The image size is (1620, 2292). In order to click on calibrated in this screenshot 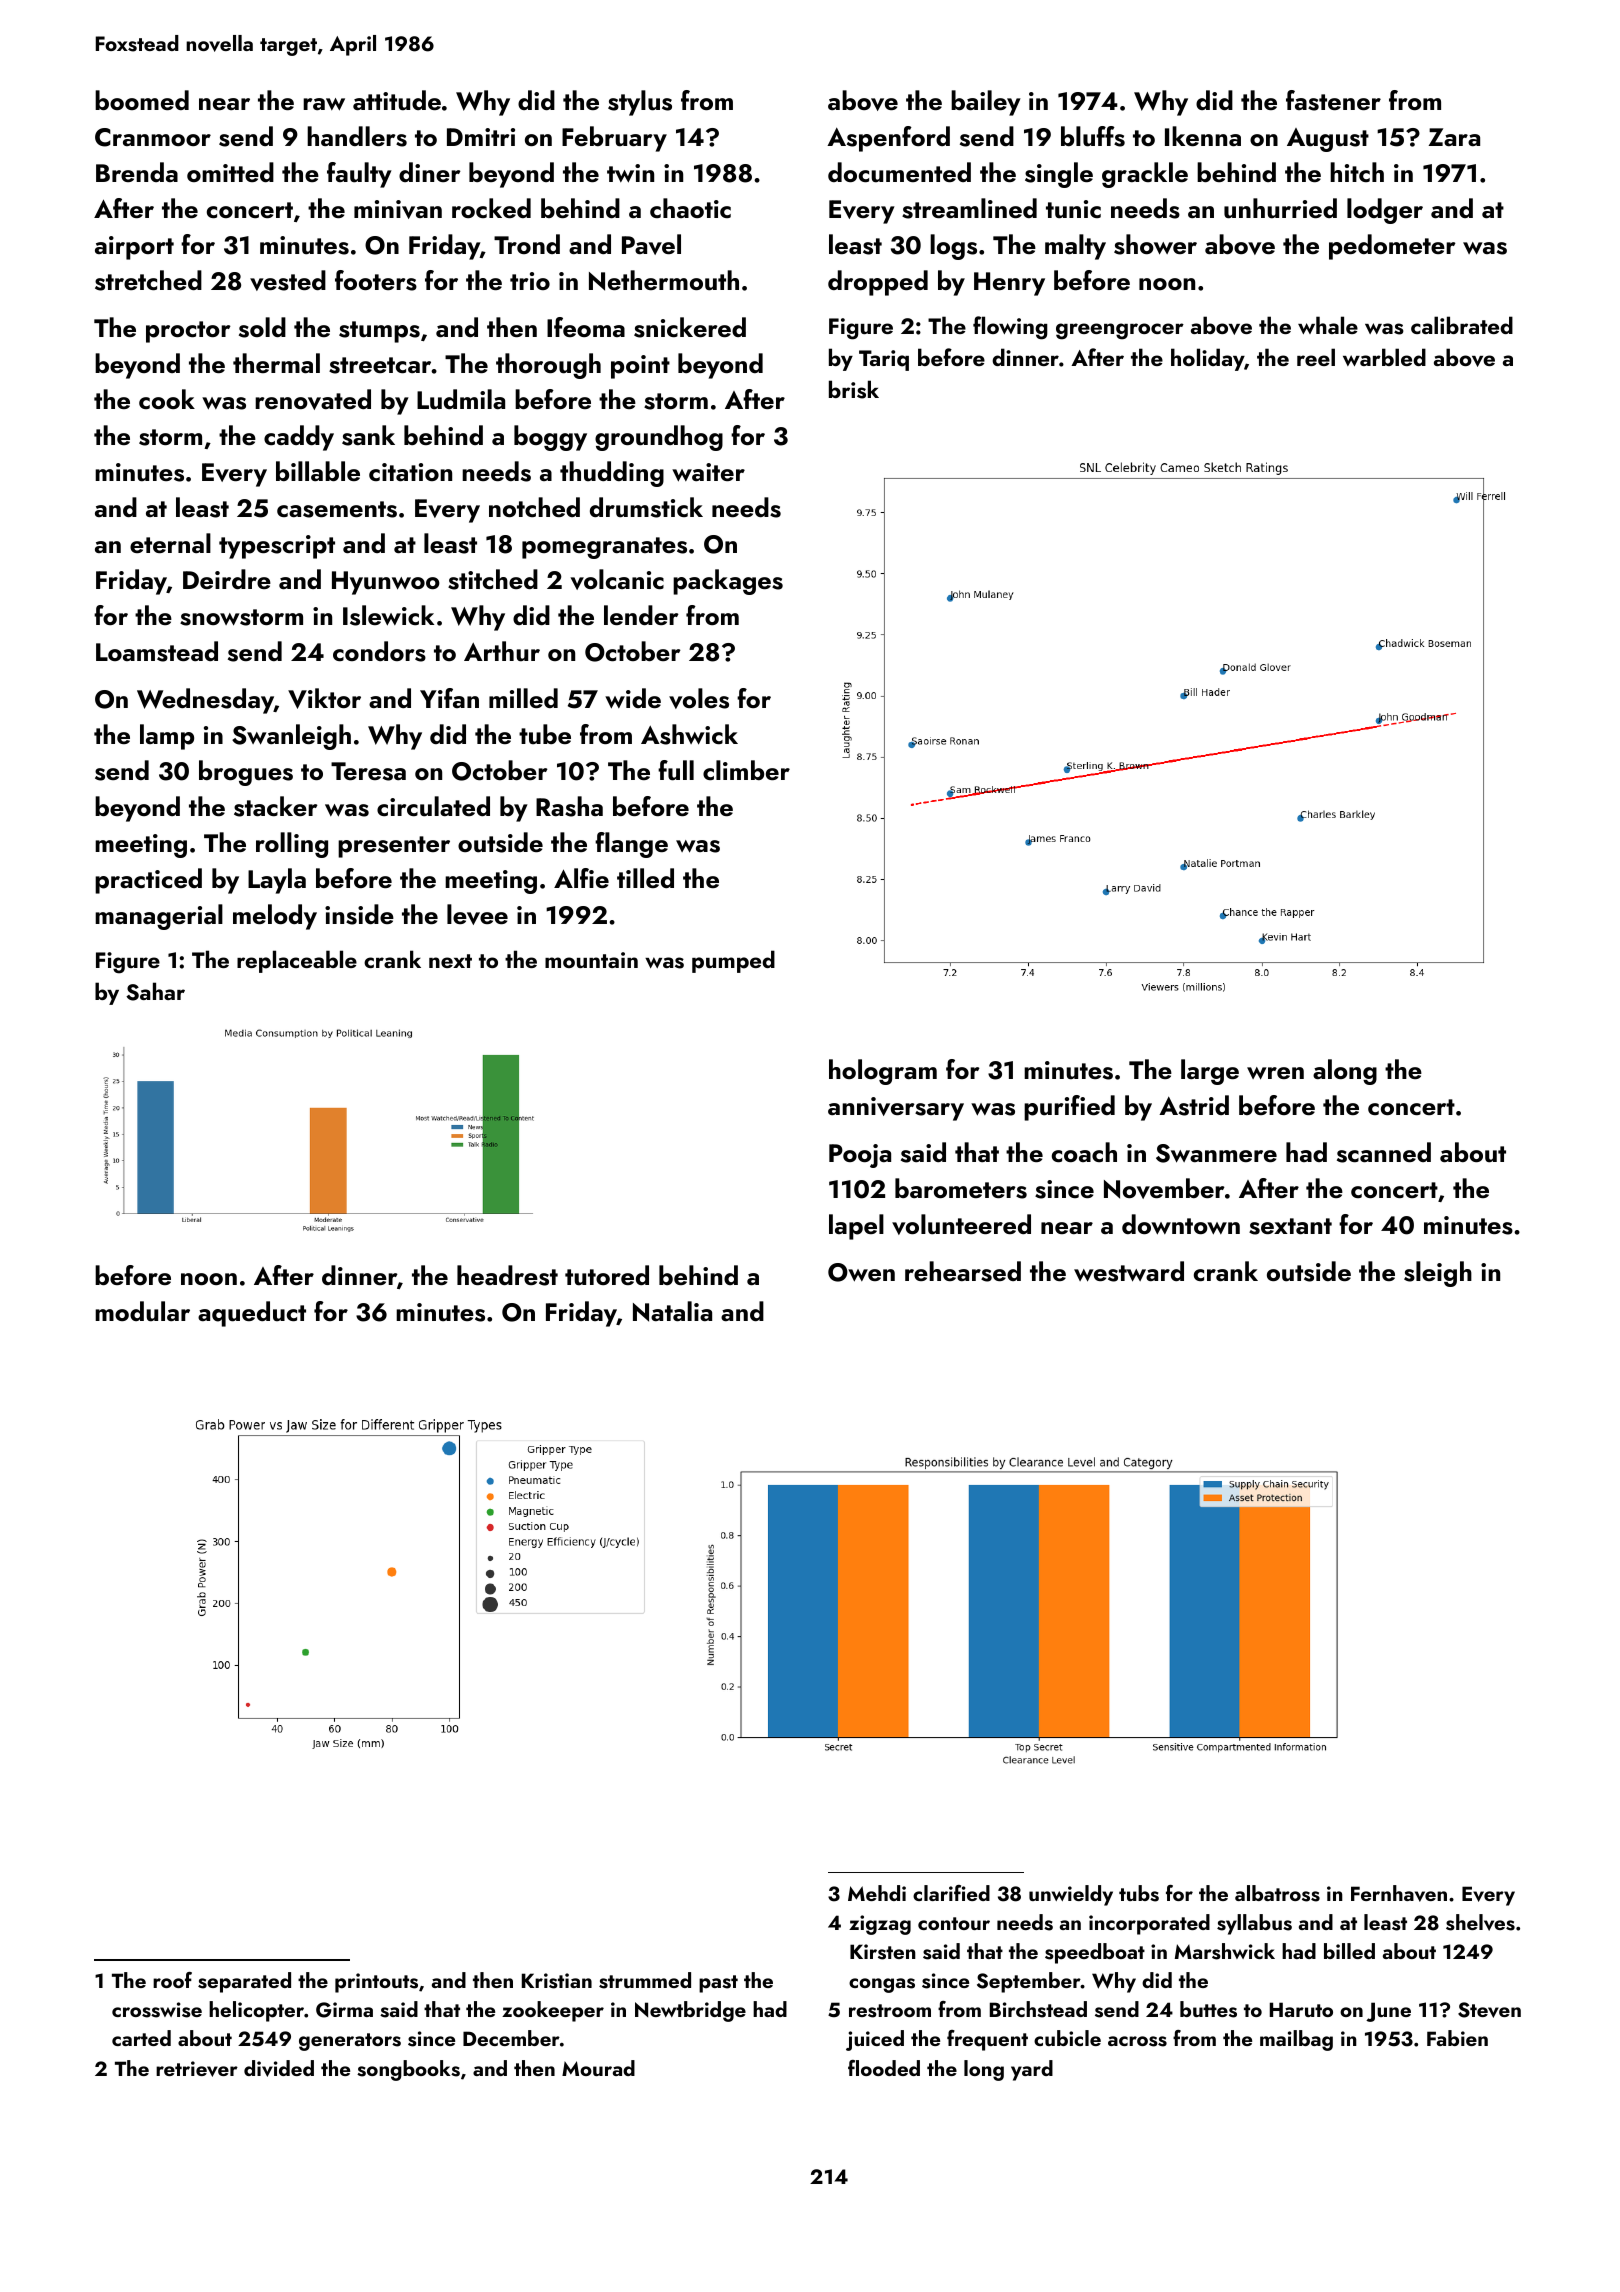, I will do `click(1462, 325)`.
